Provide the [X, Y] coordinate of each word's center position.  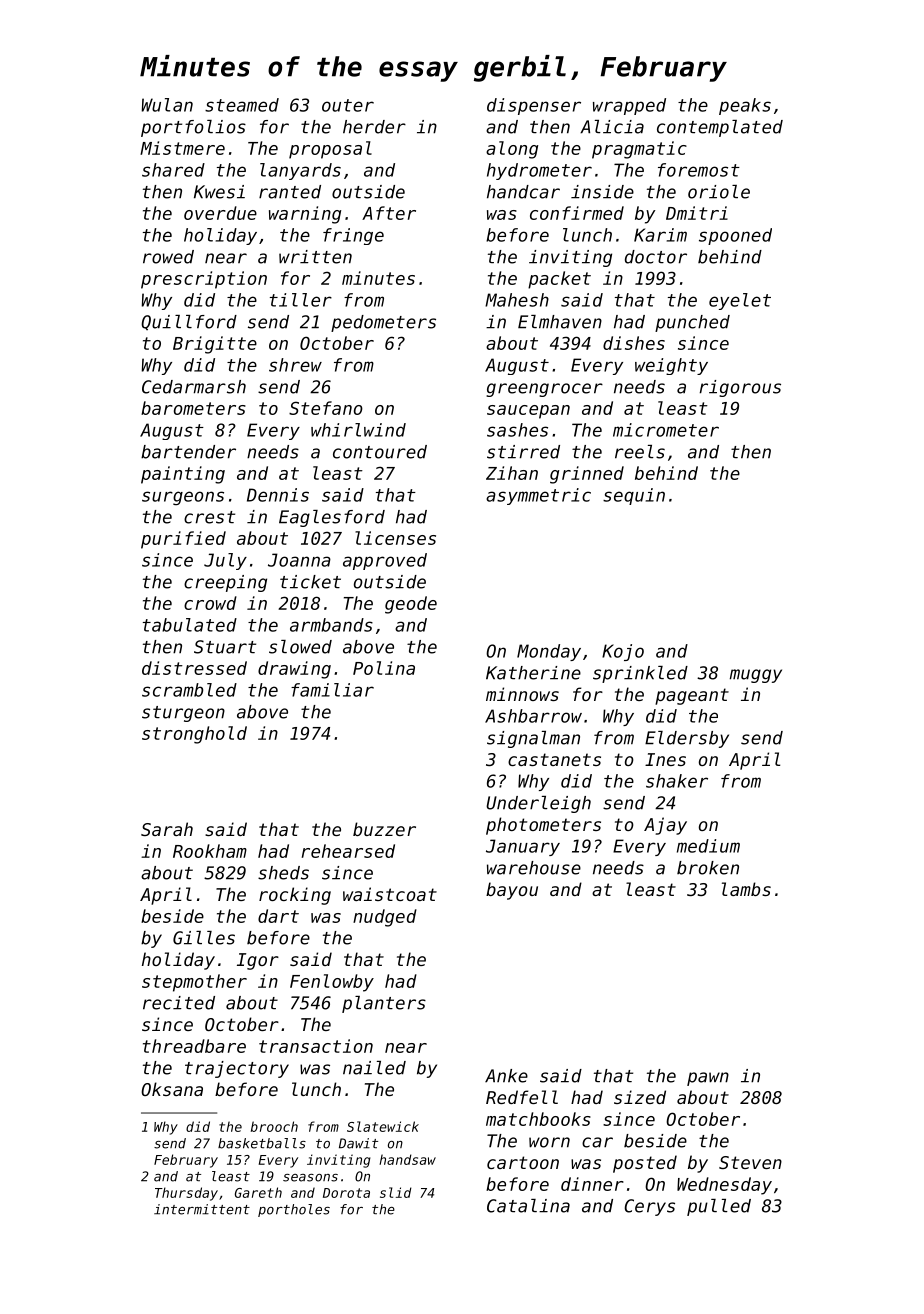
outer [348, 105]
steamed [242, 105]
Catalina [528, 1206]
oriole [719, 192]
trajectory [237, 1069]
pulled [719, 1207]
